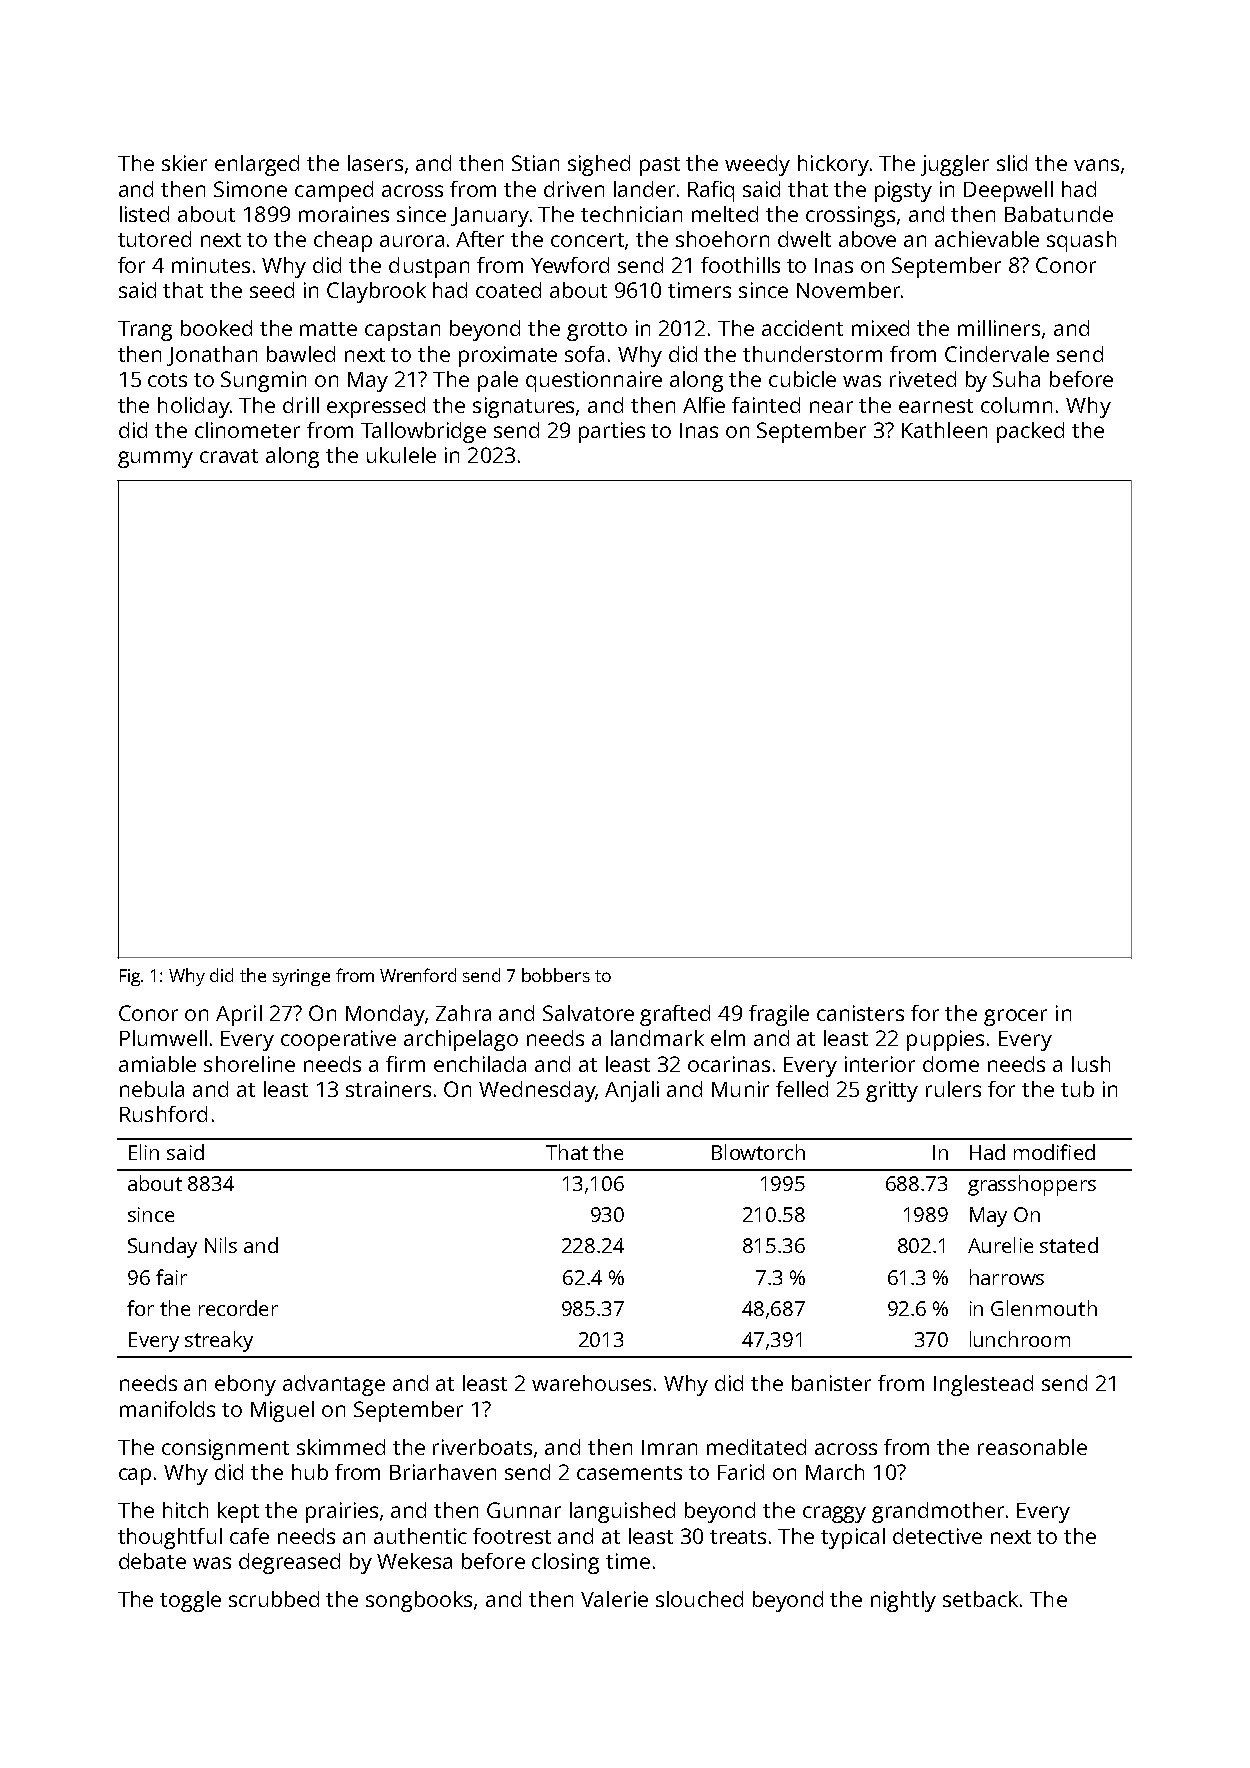 The width and height of the screenshot is (1250, 1768). Describe the element at coordinates (848, 290) in the screenshot. I see `November` at that location.
